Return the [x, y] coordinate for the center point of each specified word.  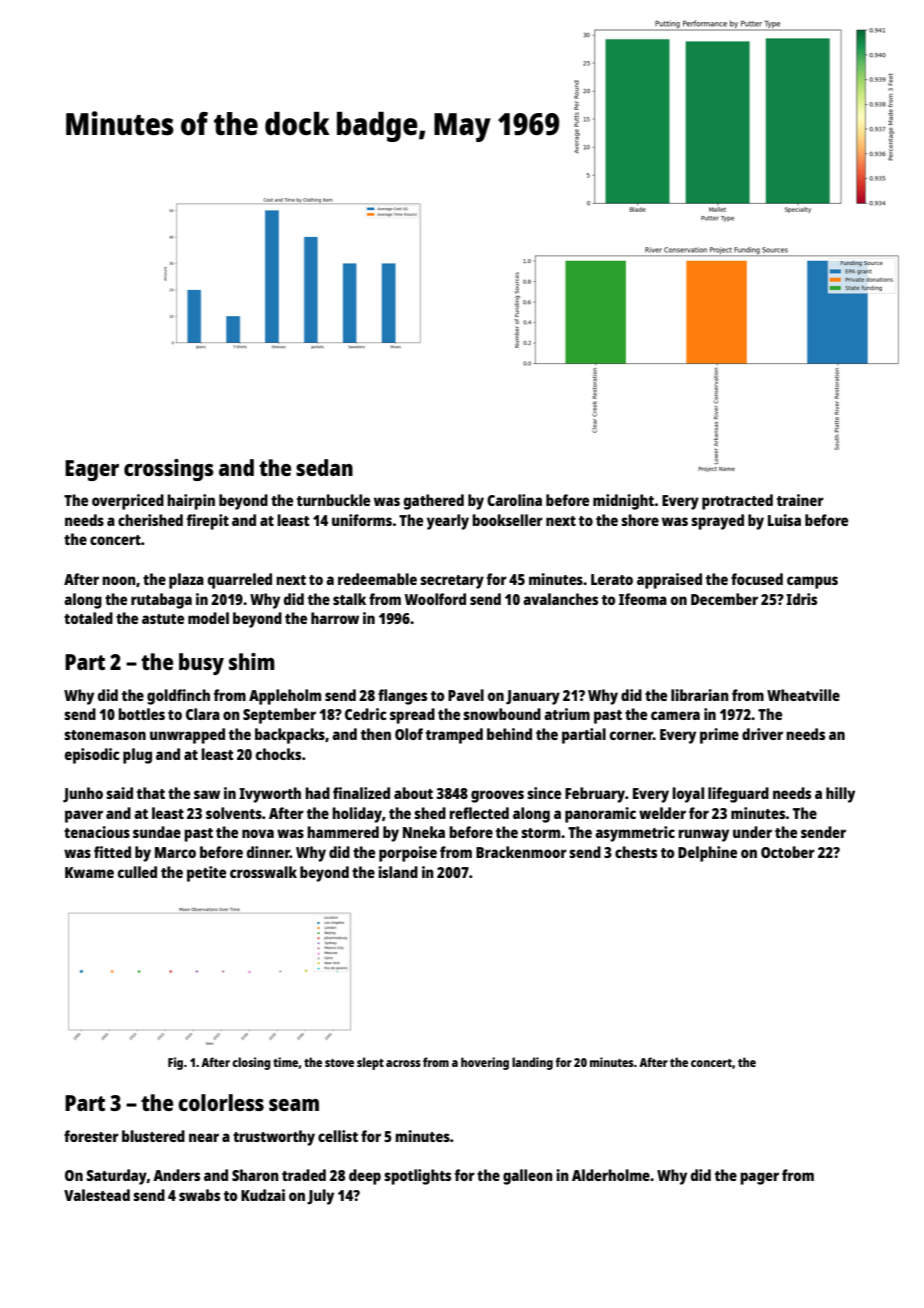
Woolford [435, 599]
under [752, 832]
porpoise [408, 854]
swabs [199, 1195]
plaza [186, 581]
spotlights [417, 1177]
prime [719, 736]
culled [137, 872]
